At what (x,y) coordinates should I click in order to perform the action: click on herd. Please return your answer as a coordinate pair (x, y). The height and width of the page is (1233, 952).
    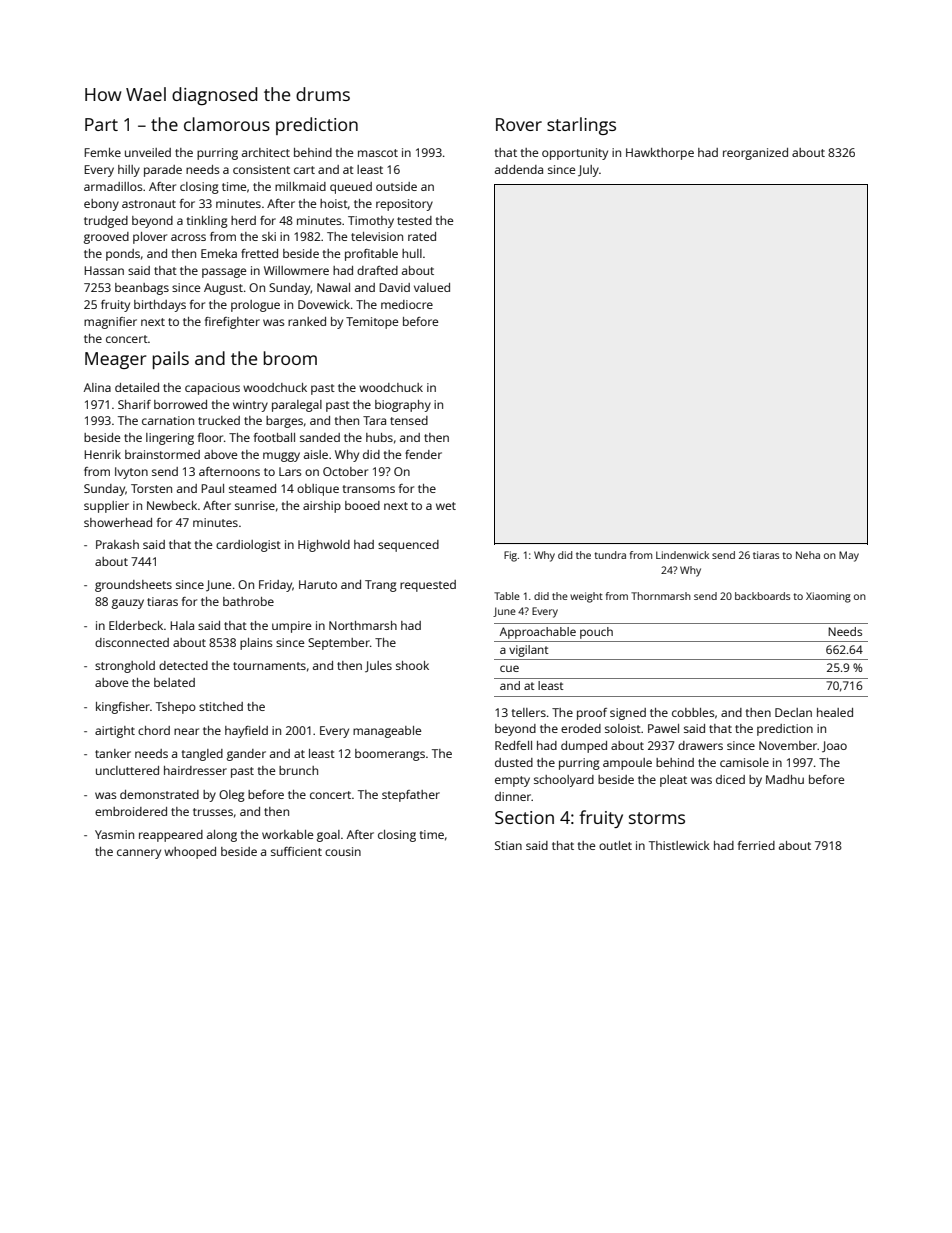
    Looking at the image, I should click on (243, 220).
